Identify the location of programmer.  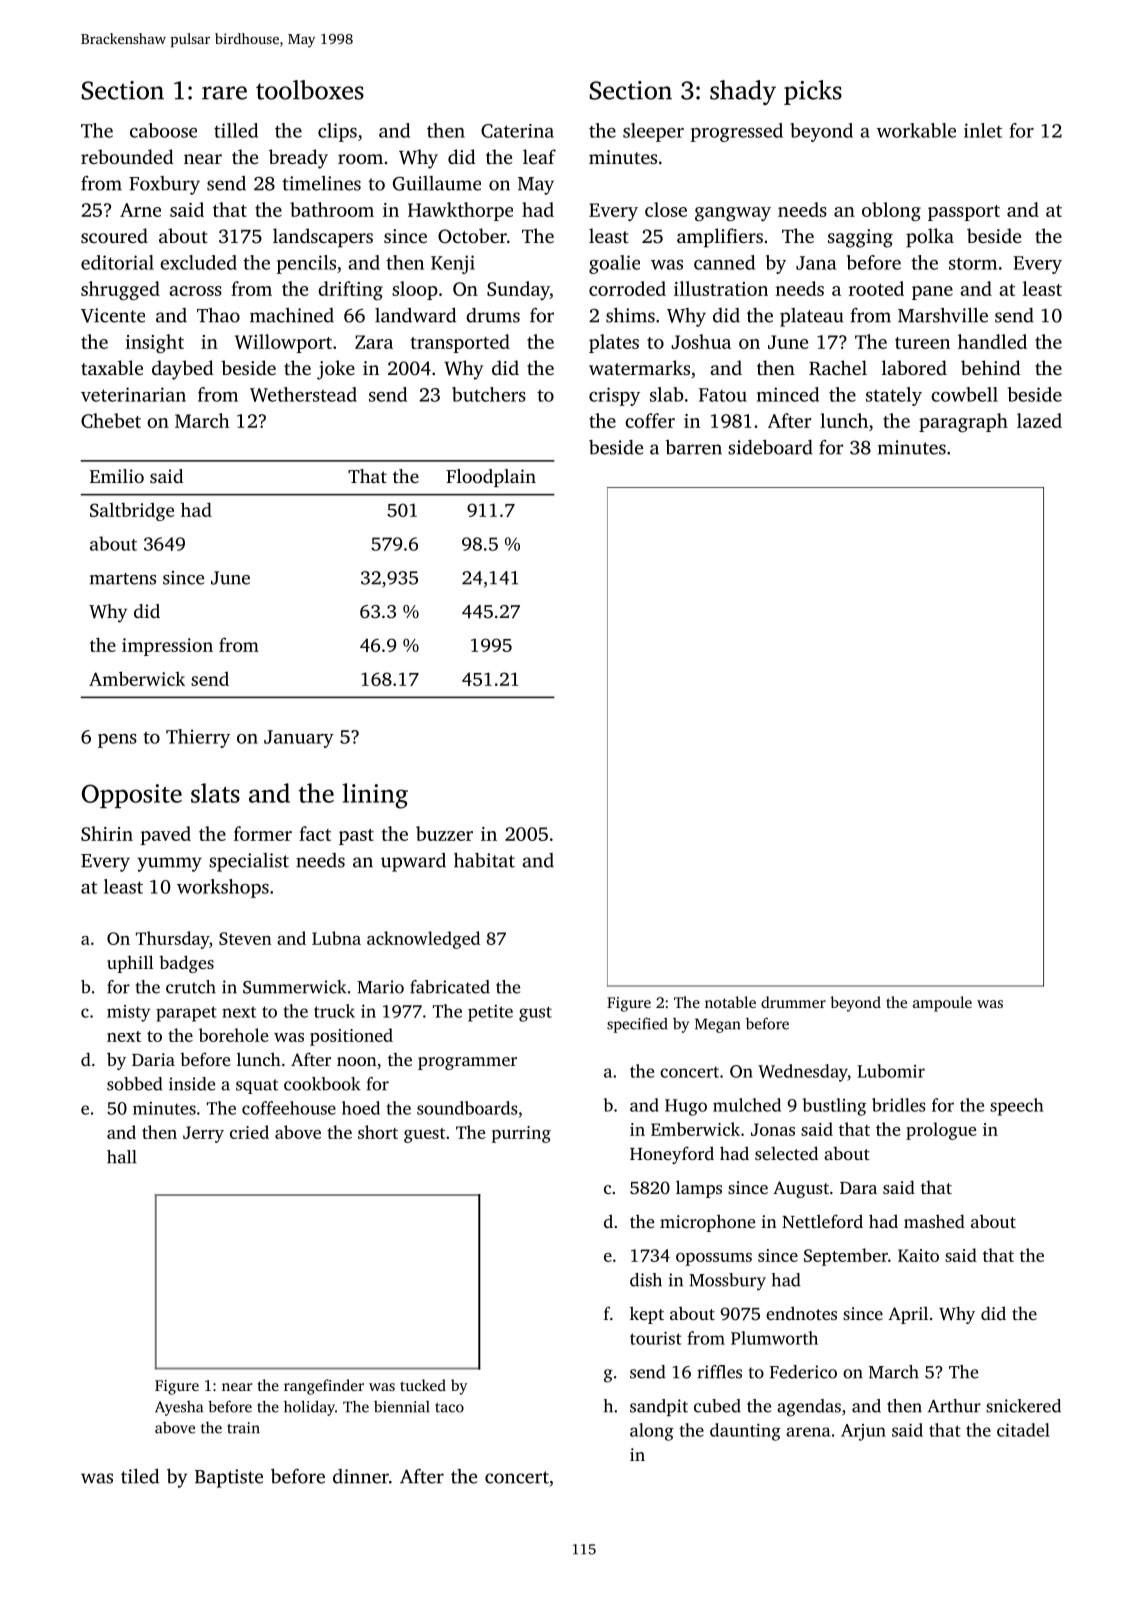
(467, 1063).
